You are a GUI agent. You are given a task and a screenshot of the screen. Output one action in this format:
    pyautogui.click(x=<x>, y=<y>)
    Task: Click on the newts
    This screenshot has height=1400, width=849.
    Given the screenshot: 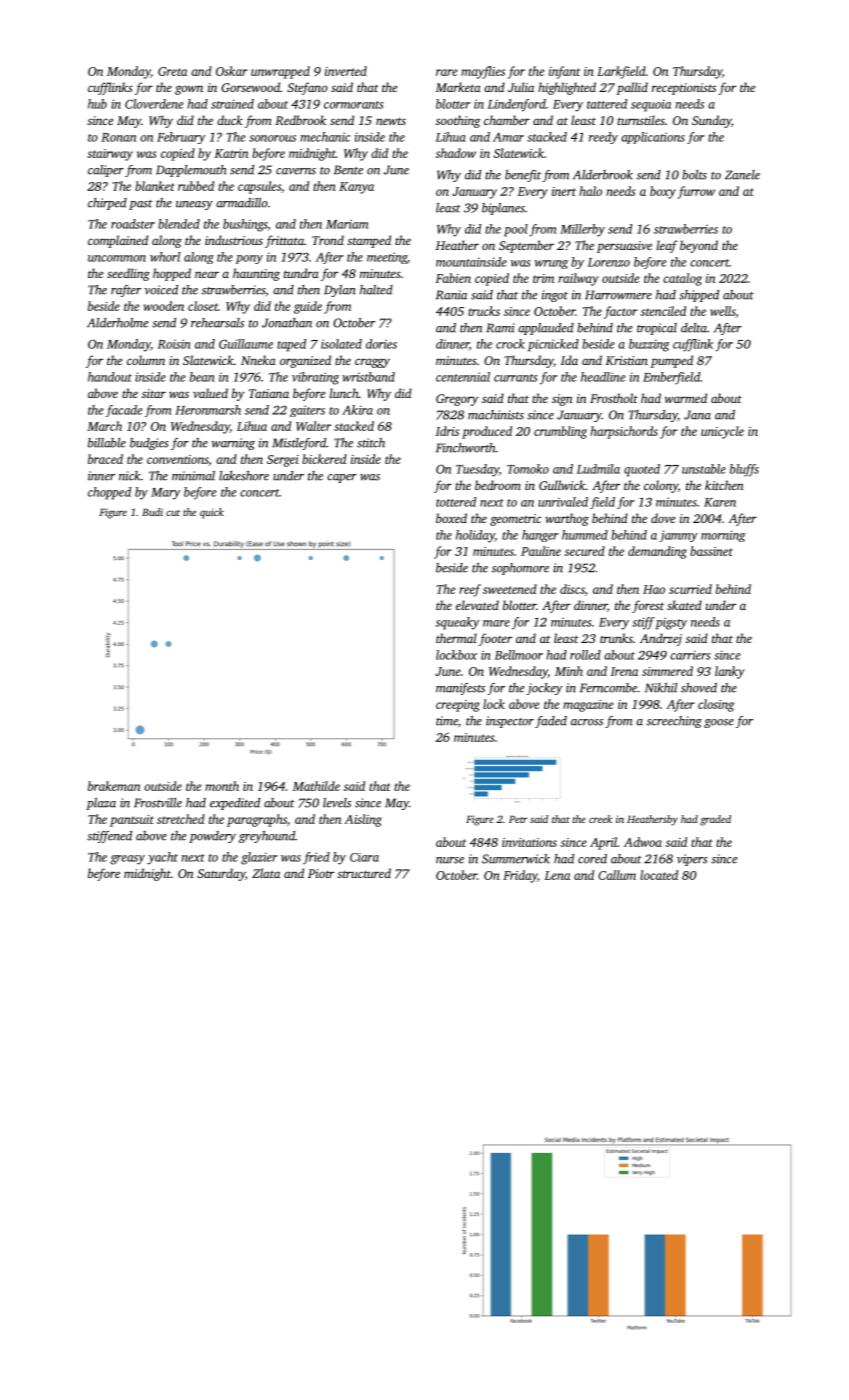 What is the action you would take?
    pyautogui.click(x=391, y=121)
